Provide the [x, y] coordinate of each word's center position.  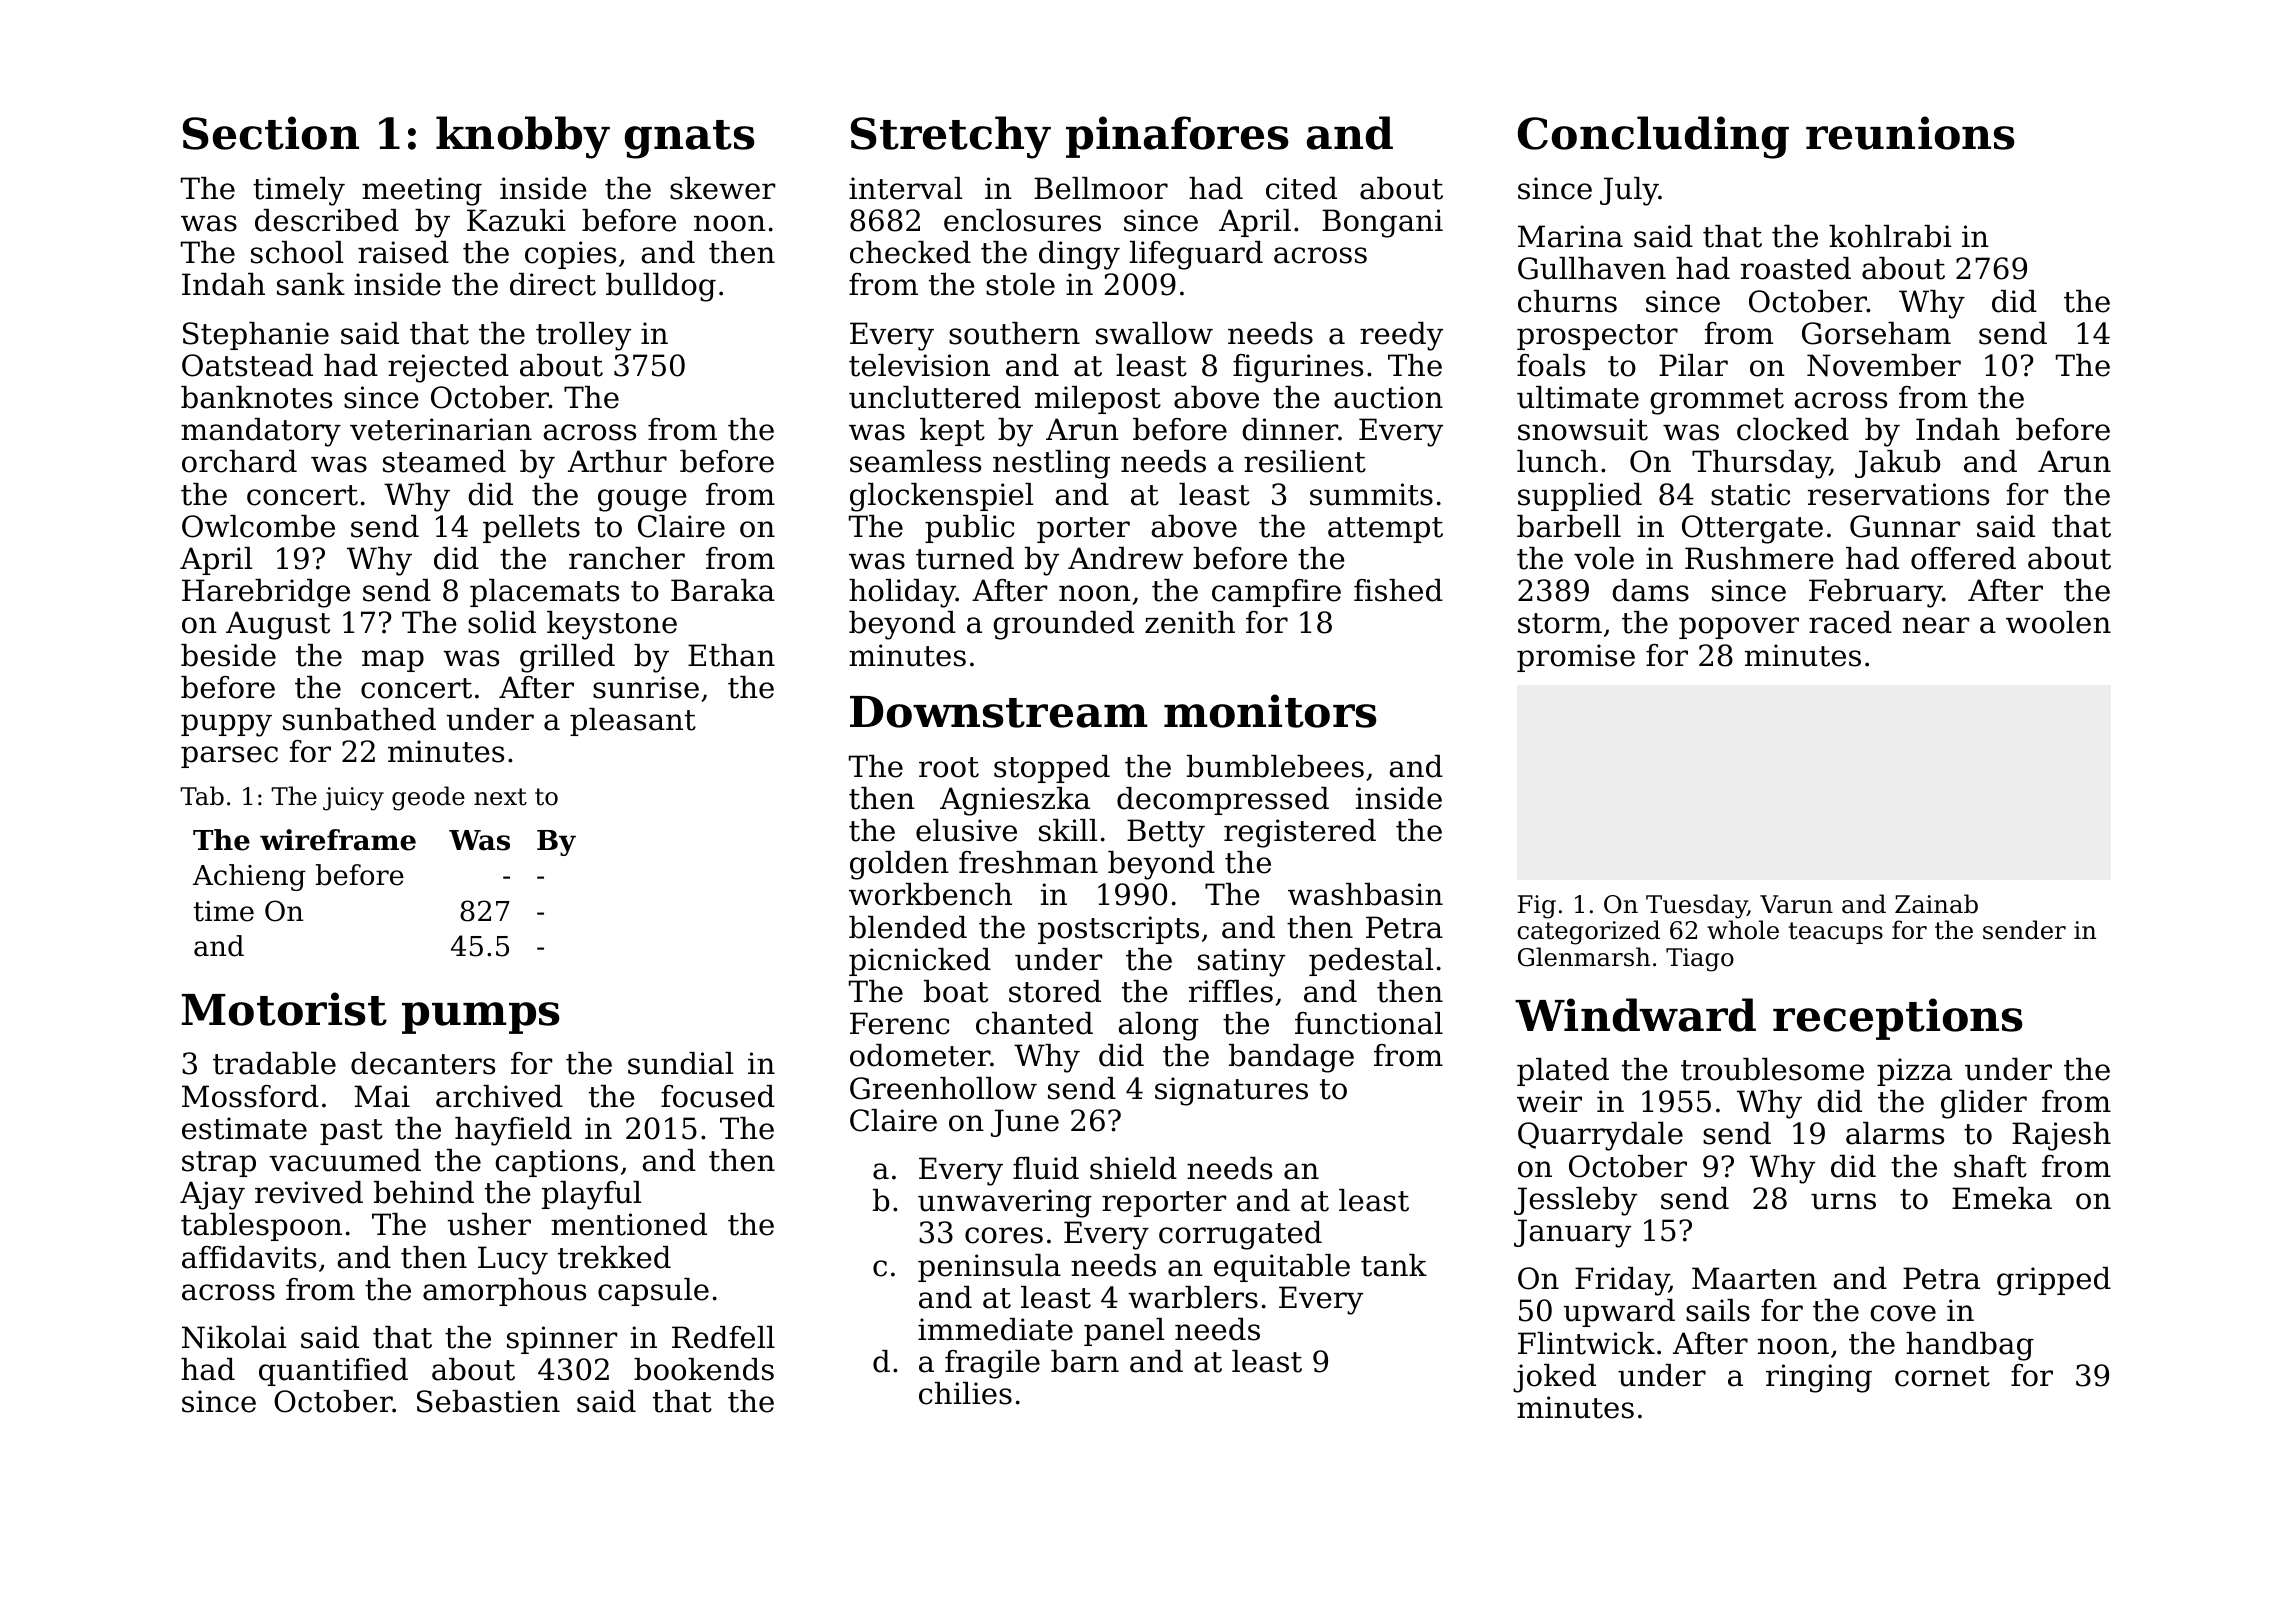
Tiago [1700, 960]
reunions [1910, 133]
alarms [1895, 1133]
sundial [680, 1063]
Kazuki [516, 220]
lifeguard [1196, 255]
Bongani [1382, 223]
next [500, 797]
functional [1369, 1023]
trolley [583, 336]
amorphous [504, 1292]
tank [1394, 1265]
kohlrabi [1890, 236]
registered [1300, 833]
